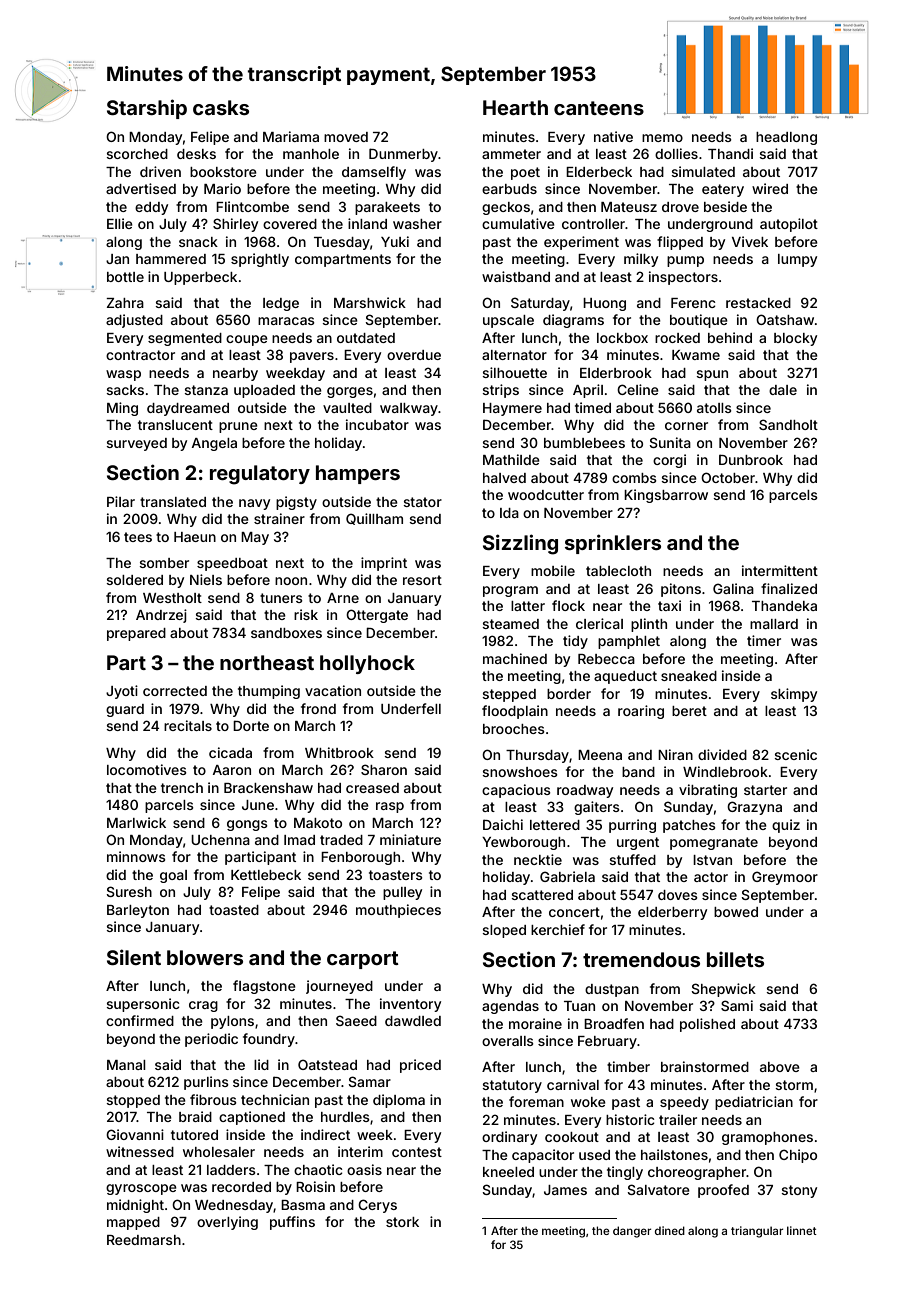 The image size is (924, 1308). What do you see at coordinates (780, 1067) in the image?
I see `above` at bounding box center [780, 1067].
